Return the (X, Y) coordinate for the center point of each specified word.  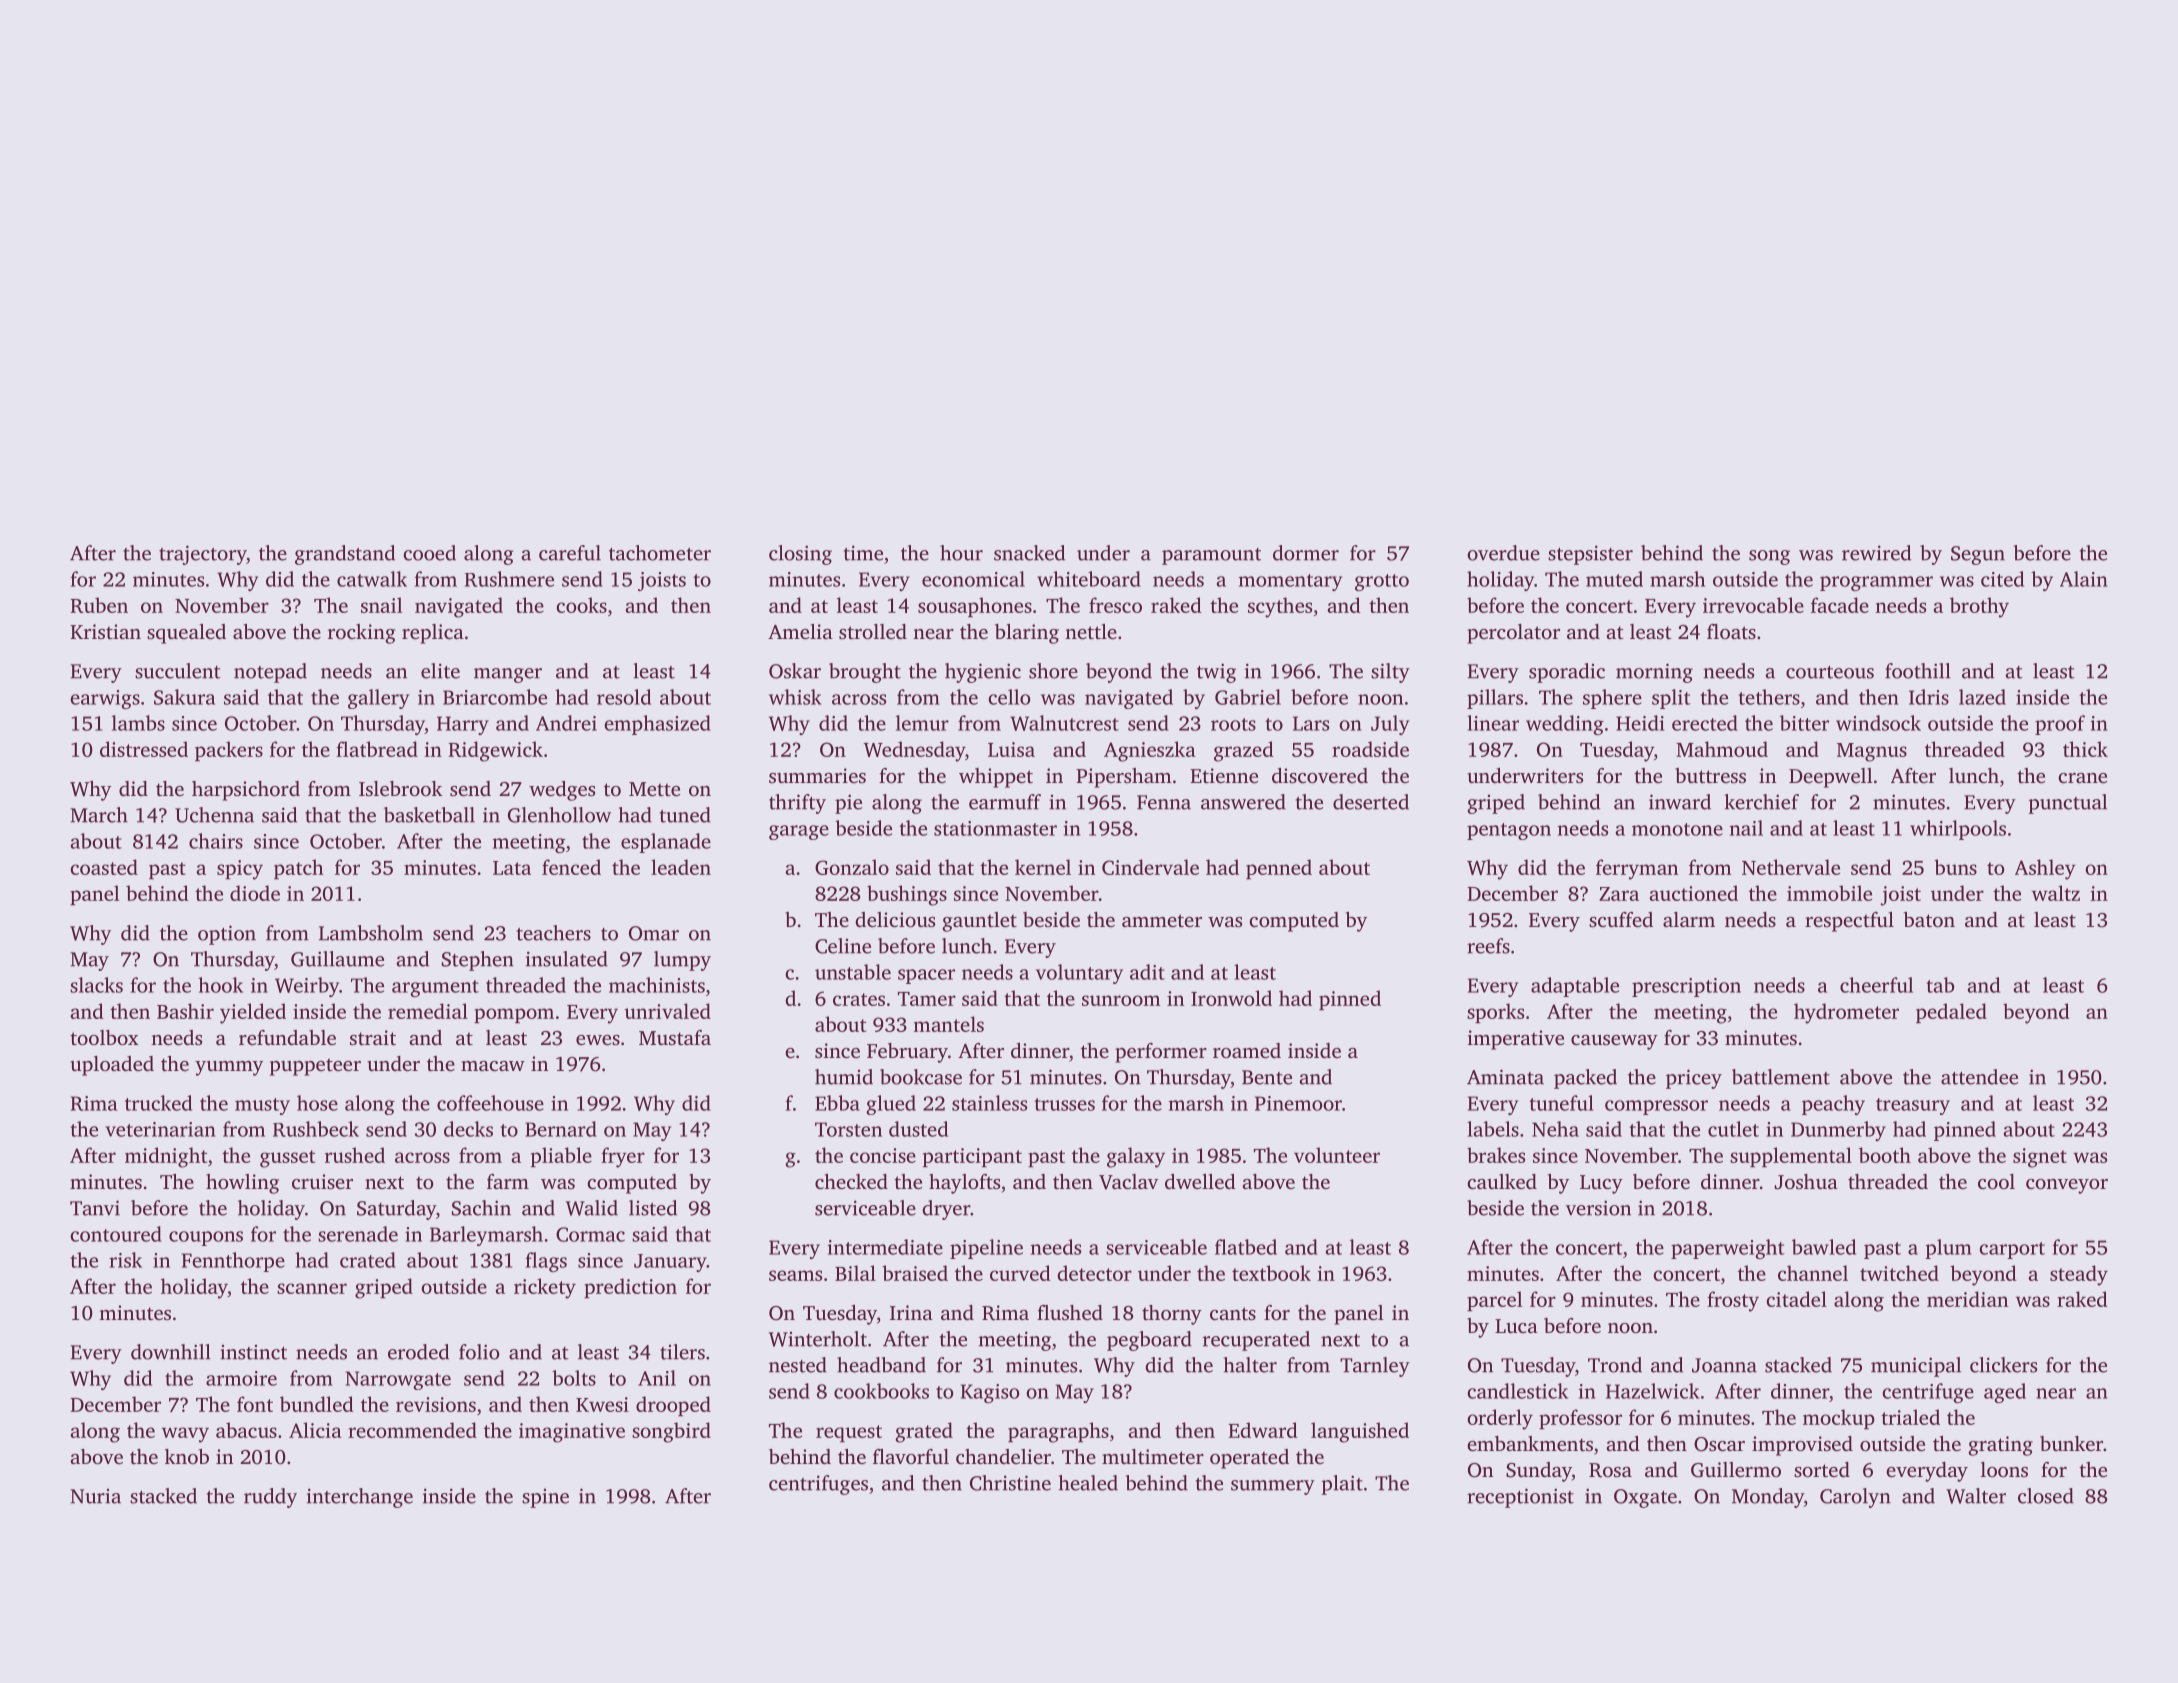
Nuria (95, 1496)
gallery (378, 699)
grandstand (345, 555)
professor (1580, 1419)
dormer (1306, 553)
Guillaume (337, 959)
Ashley (2045, 869)
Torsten (848, 1129)
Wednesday (914, 751)
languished (1360, 1432)
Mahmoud (1722, 749)
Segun (1978, 555)
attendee (1979, 1077)
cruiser (322, 1181)
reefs (1488, 946)
